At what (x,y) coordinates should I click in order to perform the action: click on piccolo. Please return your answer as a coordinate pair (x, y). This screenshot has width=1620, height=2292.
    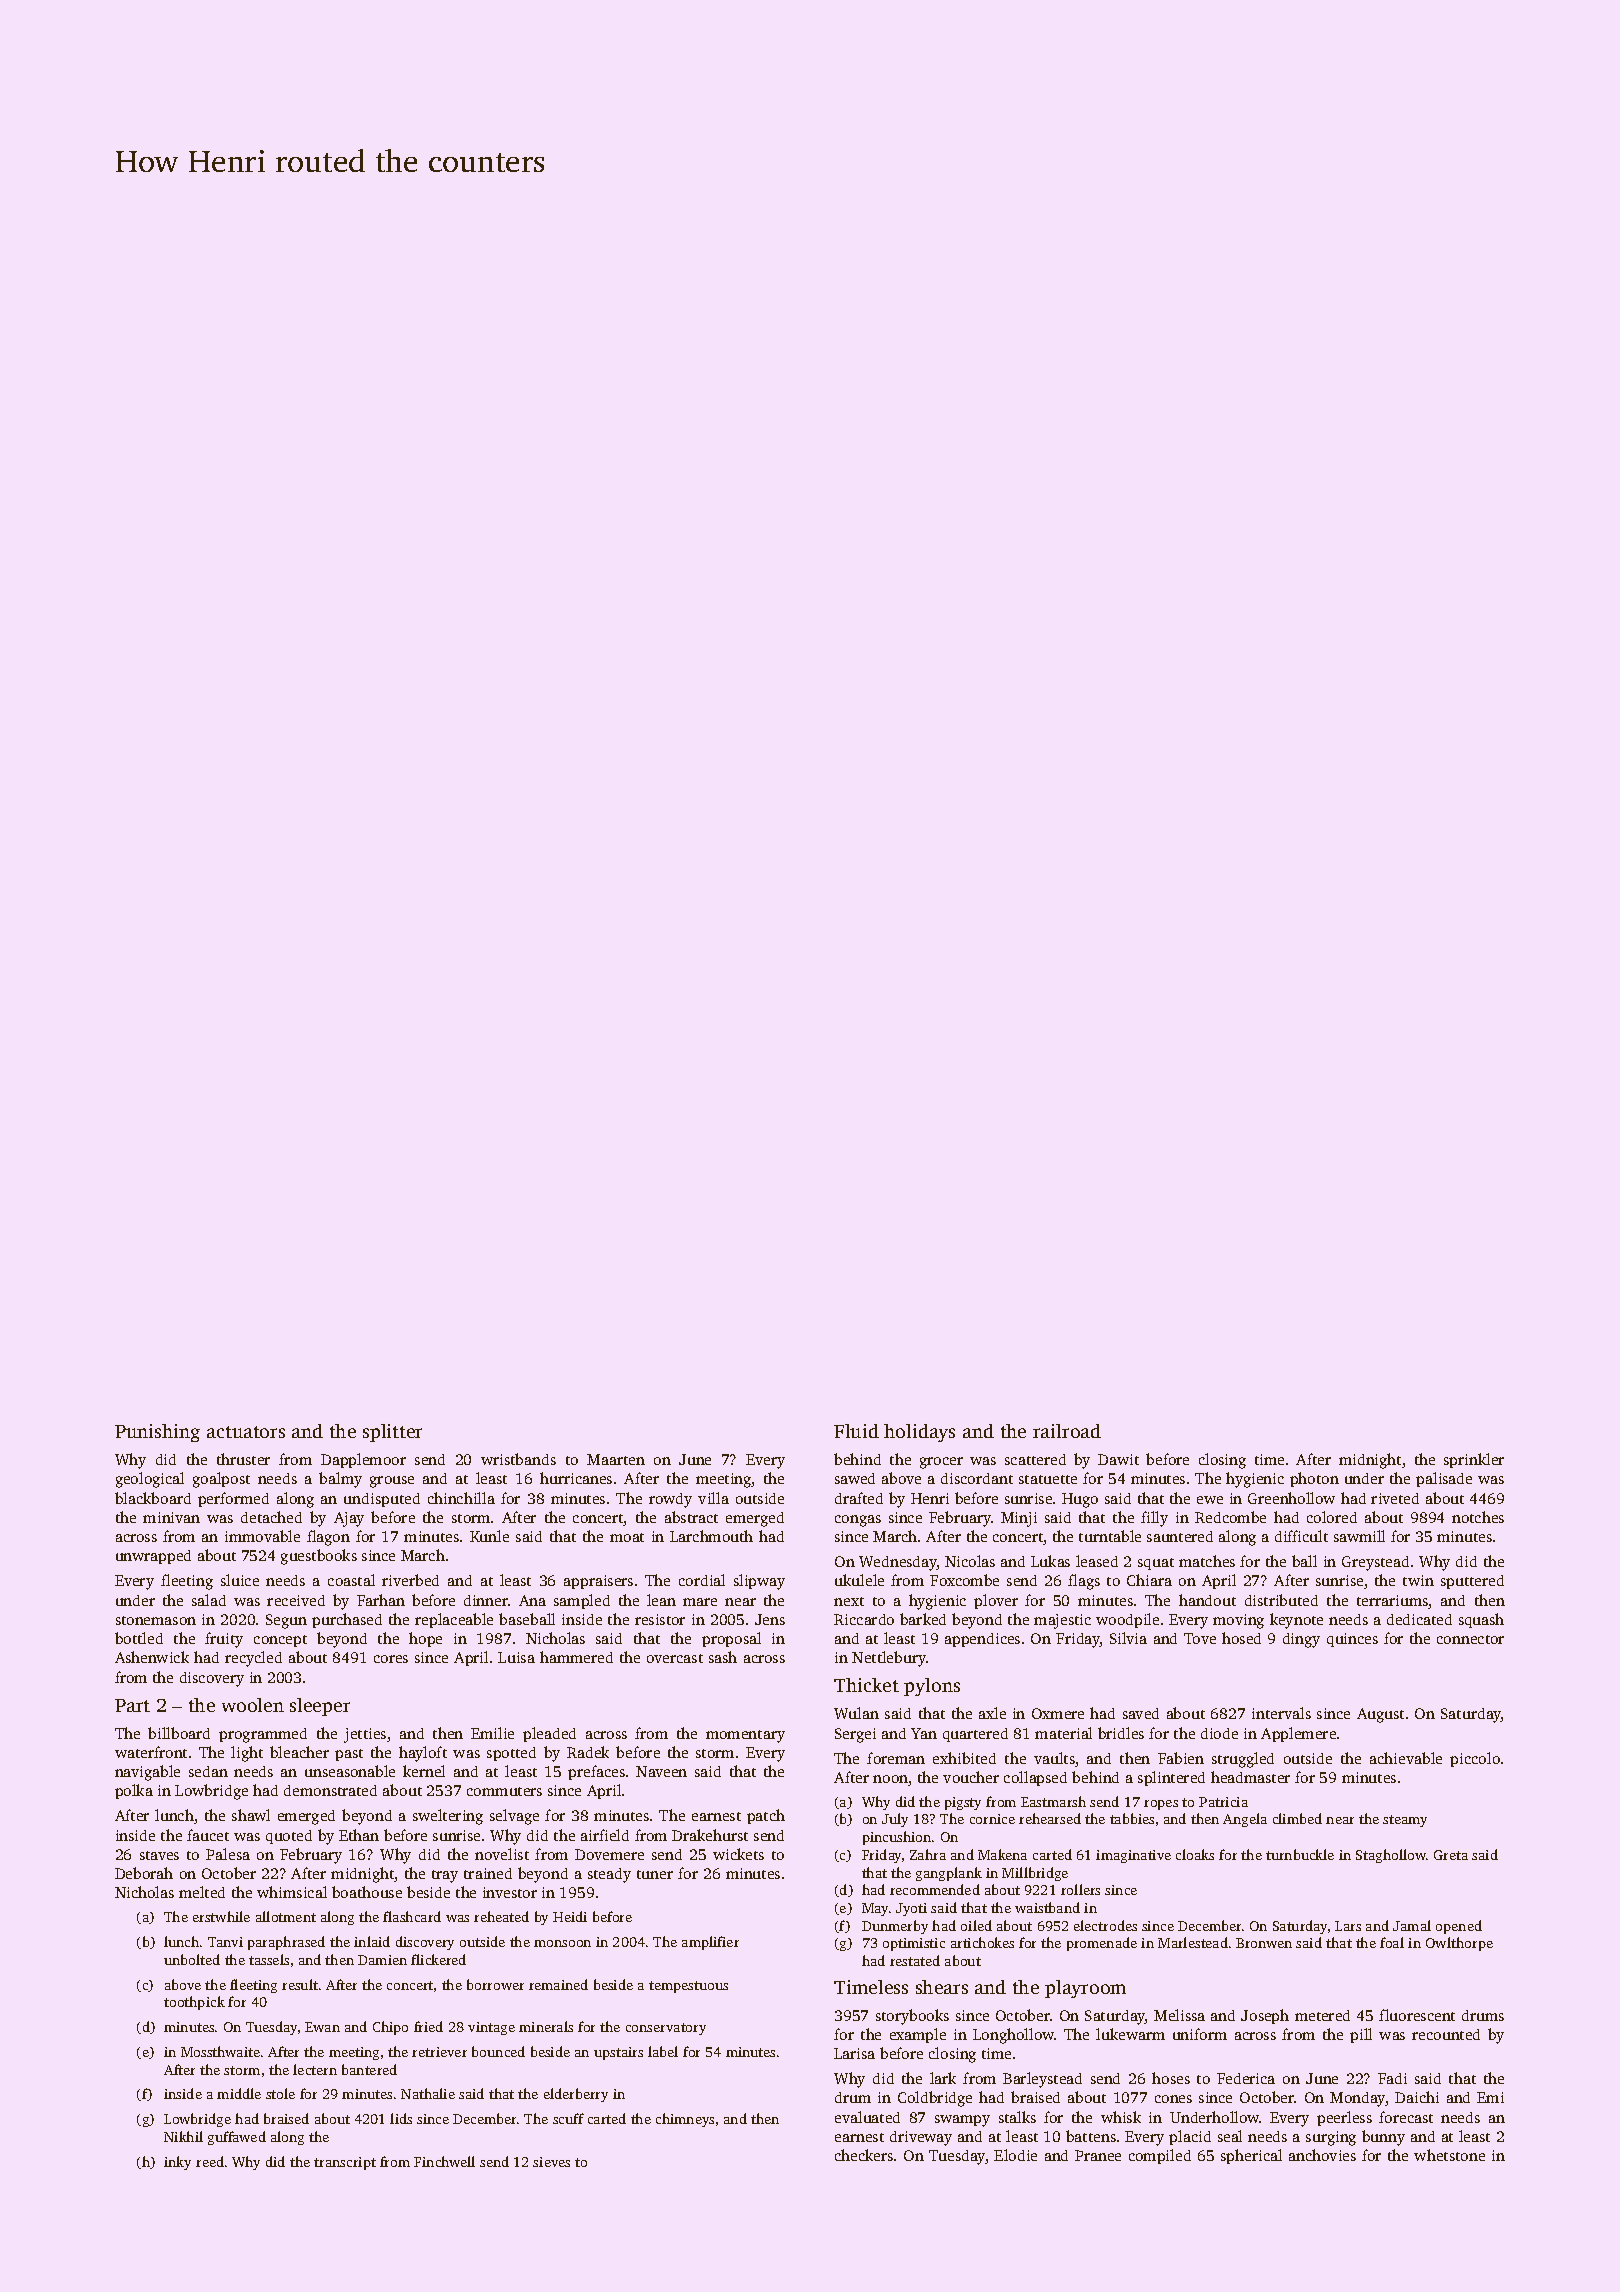
    Looking at the image, I should click on (1475, 1759).
